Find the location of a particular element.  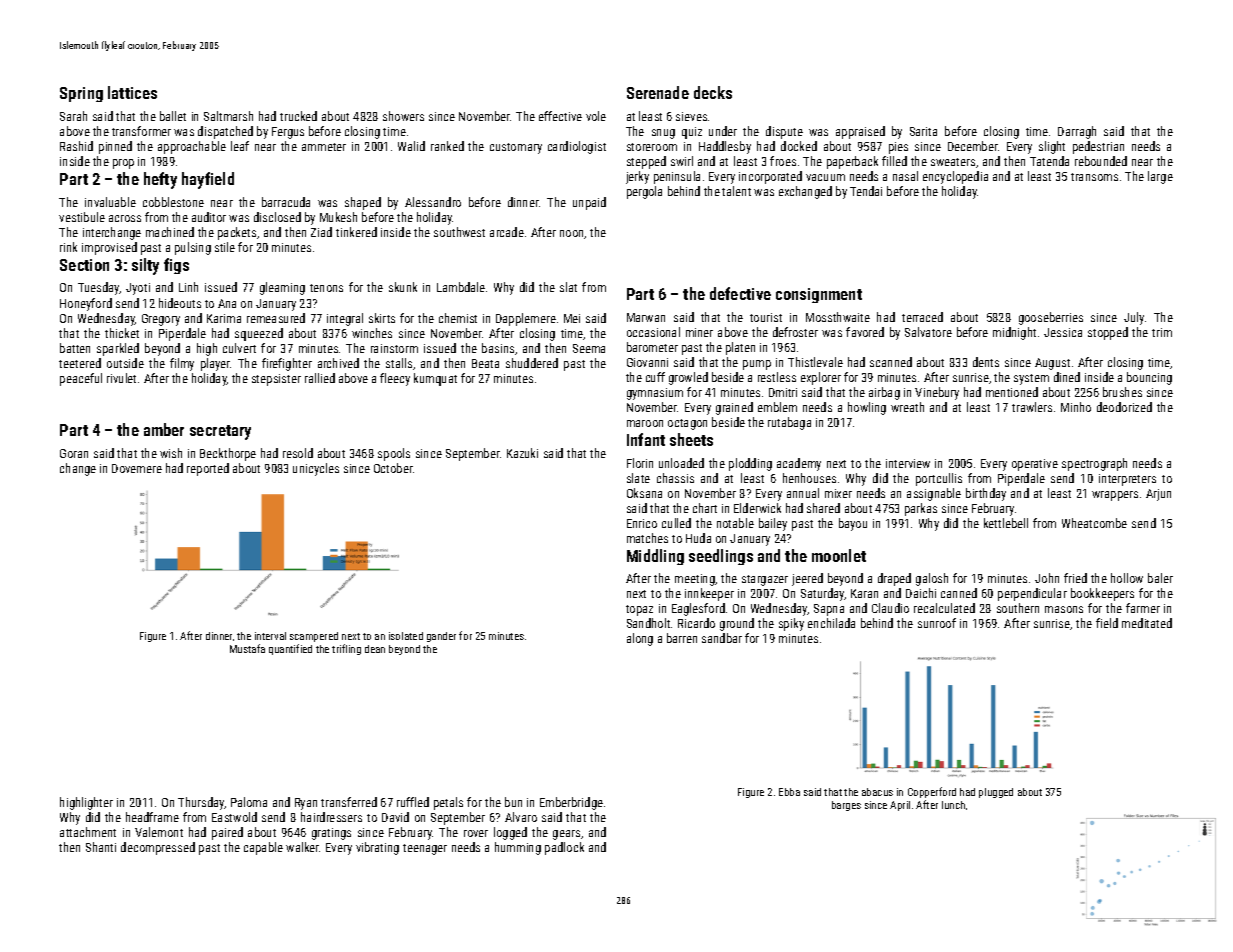

portcullis is located at coordinates (939, 479).
